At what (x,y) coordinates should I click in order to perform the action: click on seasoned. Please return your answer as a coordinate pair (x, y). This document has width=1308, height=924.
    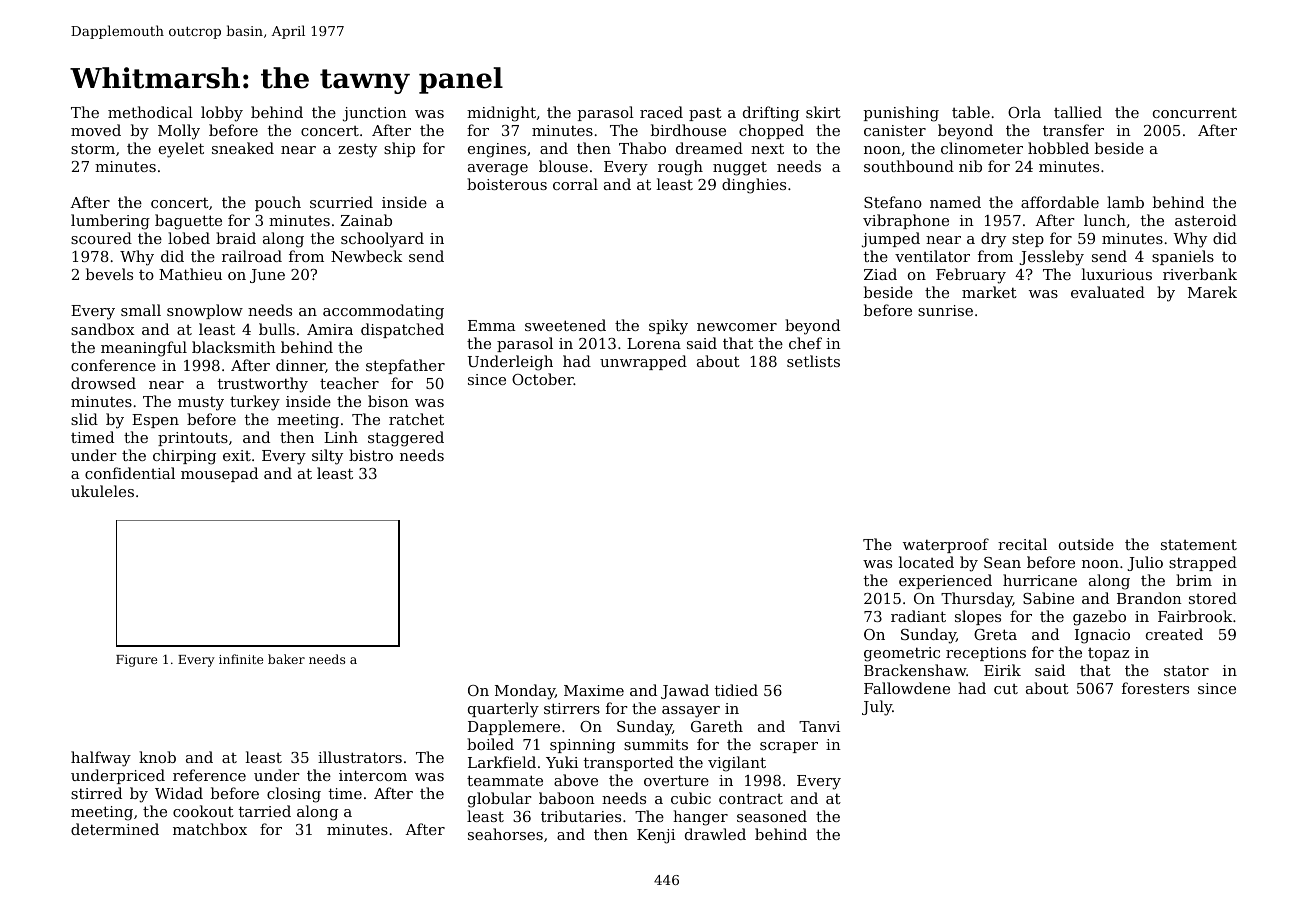
    Looking at the image, I should click on (772, 816).
